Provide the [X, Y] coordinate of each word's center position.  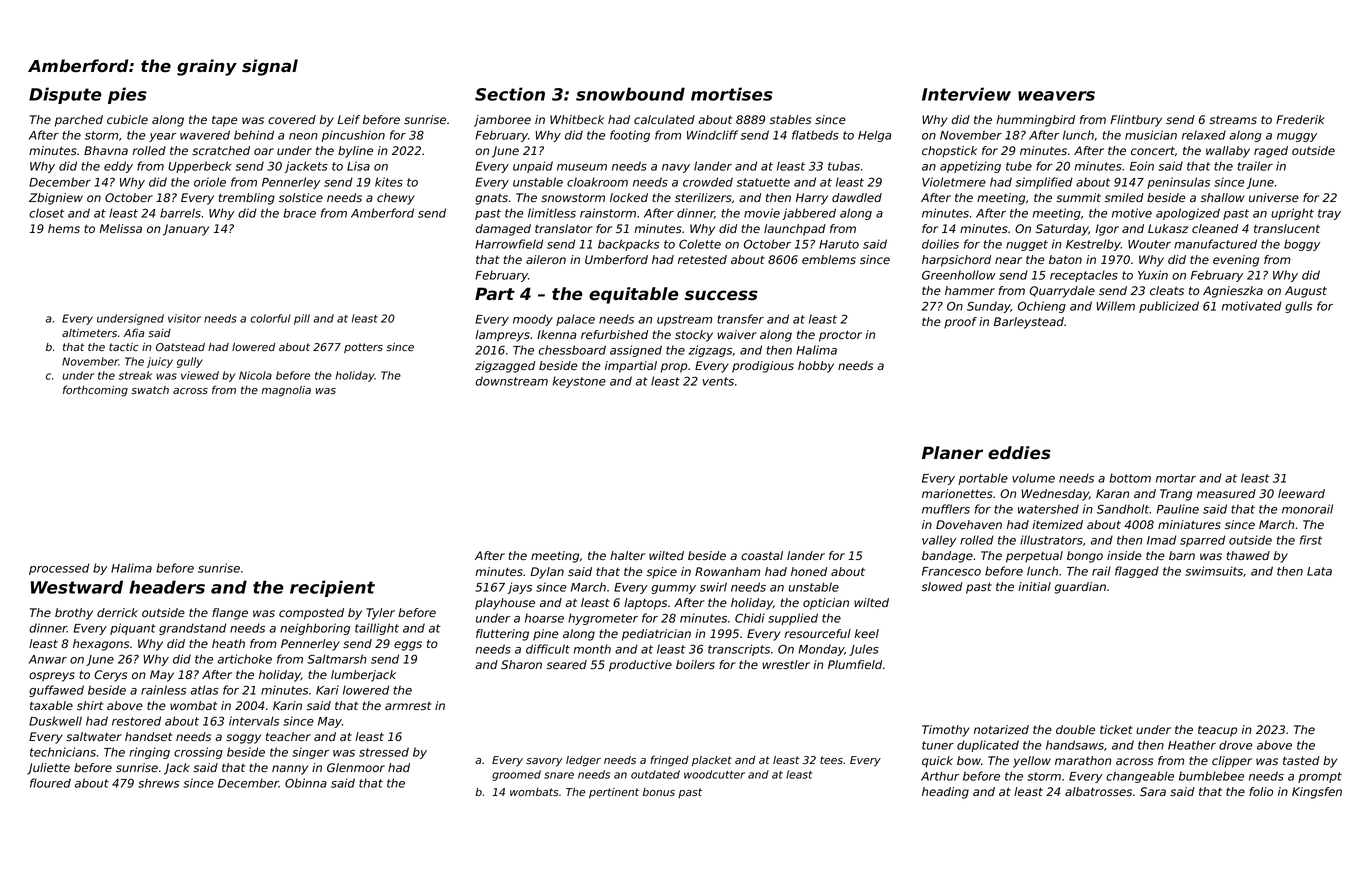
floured [50, 783]
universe [1274, 197]
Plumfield [855, 664]
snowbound [630, 94]
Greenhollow [958, 275]
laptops [645, 604]
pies [127, 95]
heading [945, 793]
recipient [332, 588]
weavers [1056, 96]
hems [64, 229]
